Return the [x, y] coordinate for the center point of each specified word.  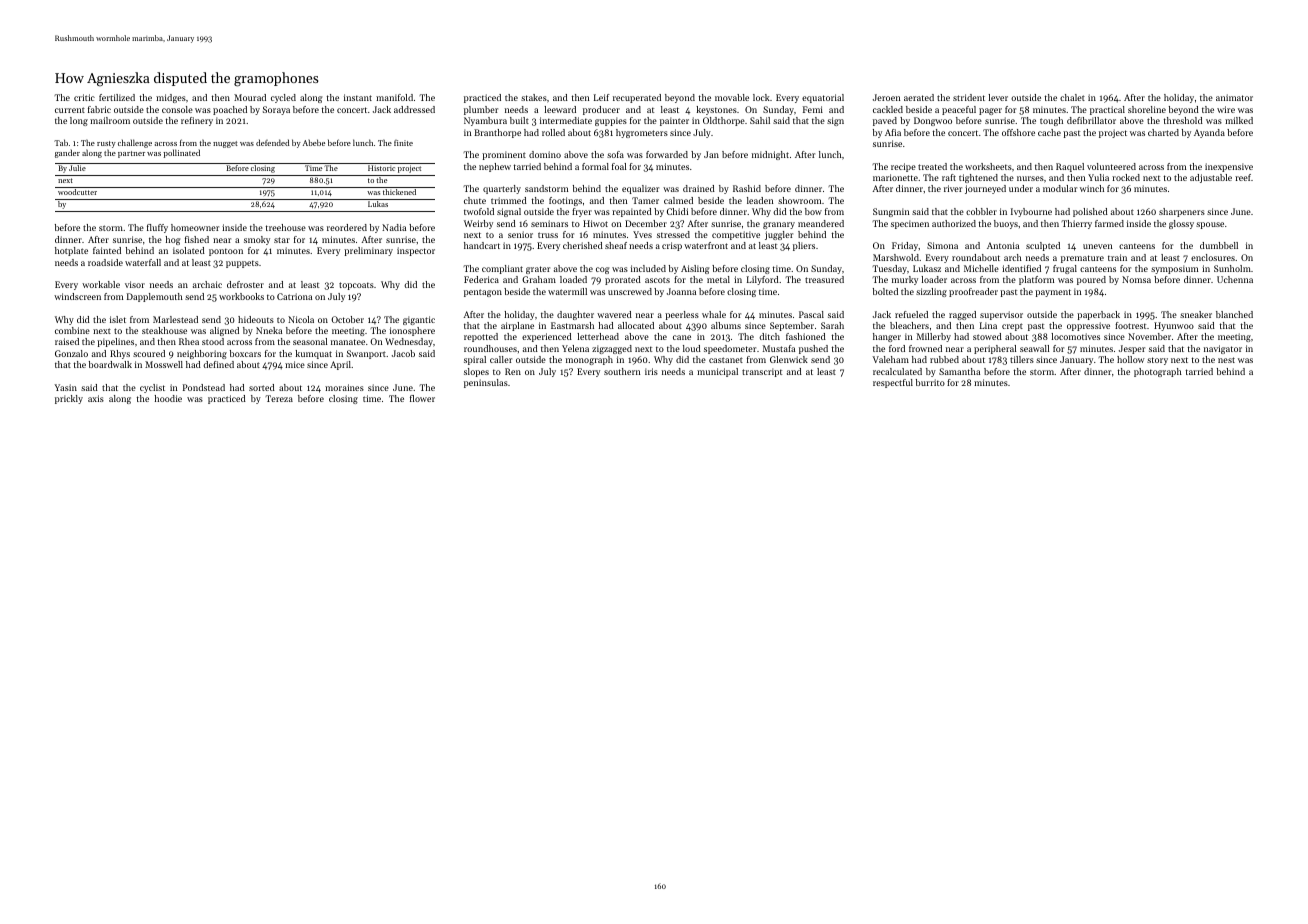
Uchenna [1235, 279]
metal [718, 279]
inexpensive [1229, 167]
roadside [105, 262]
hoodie [168, 398]
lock [761, 97]
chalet [1072, 97]
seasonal [310, 341]
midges [171, 98]
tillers [1022, 359]
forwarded [667, 154]
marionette [895, 177]
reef [1243, 177]
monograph [589, 360]
